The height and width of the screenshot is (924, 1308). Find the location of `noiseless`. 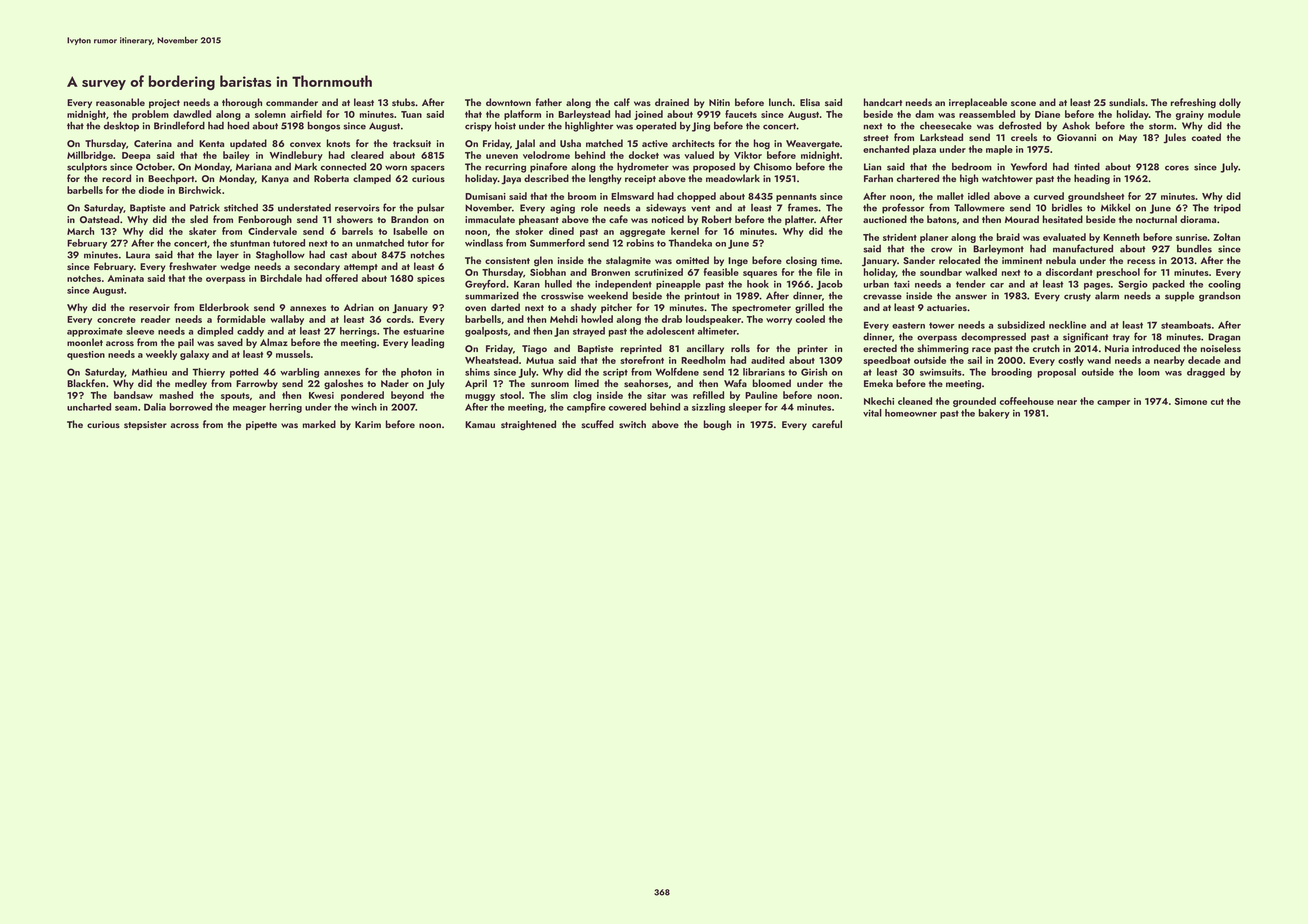

noiseless is located at coordinates (1221, 348).
